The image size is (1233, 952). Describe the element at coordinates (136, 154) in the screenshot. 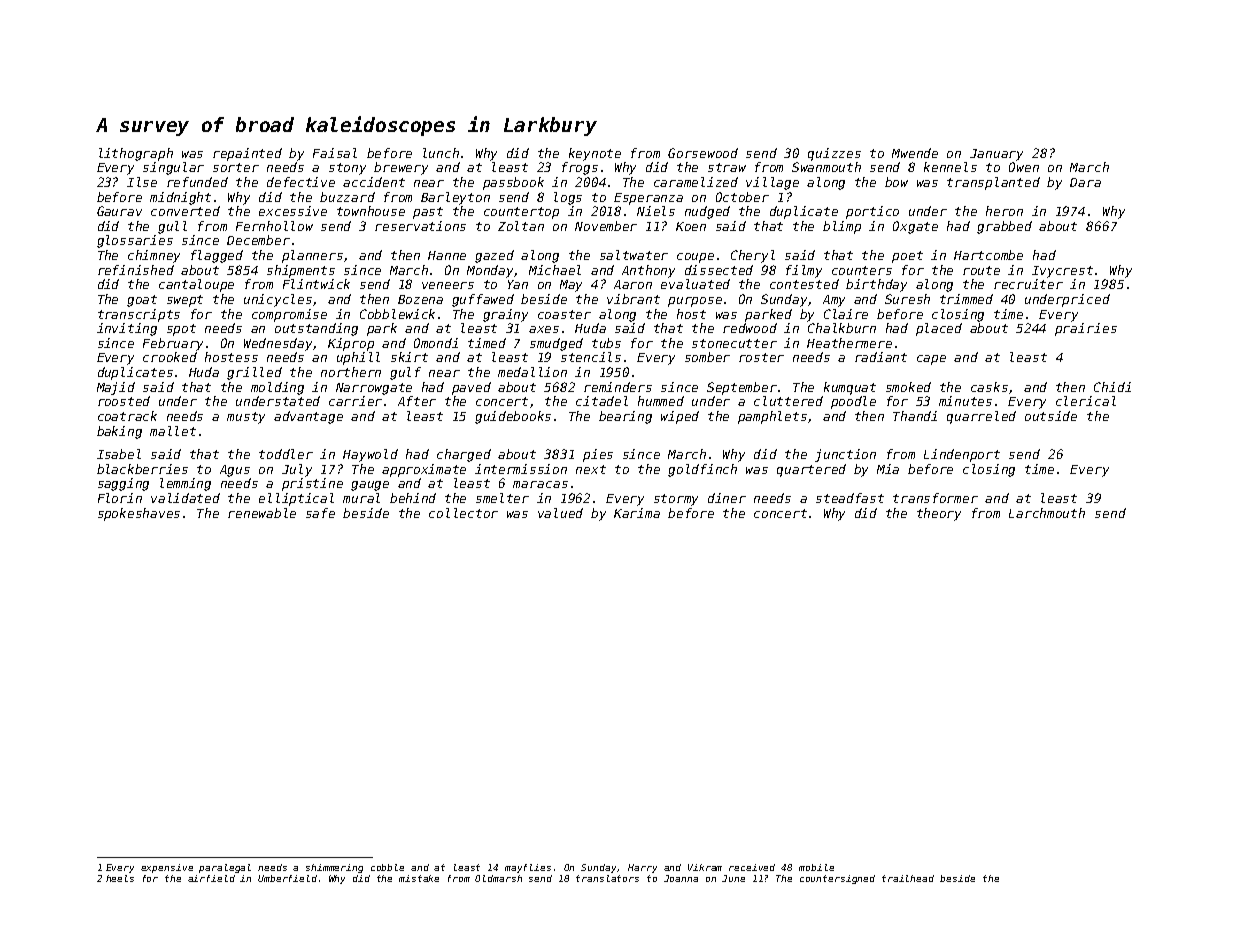

I see `lithograph` at that location.
